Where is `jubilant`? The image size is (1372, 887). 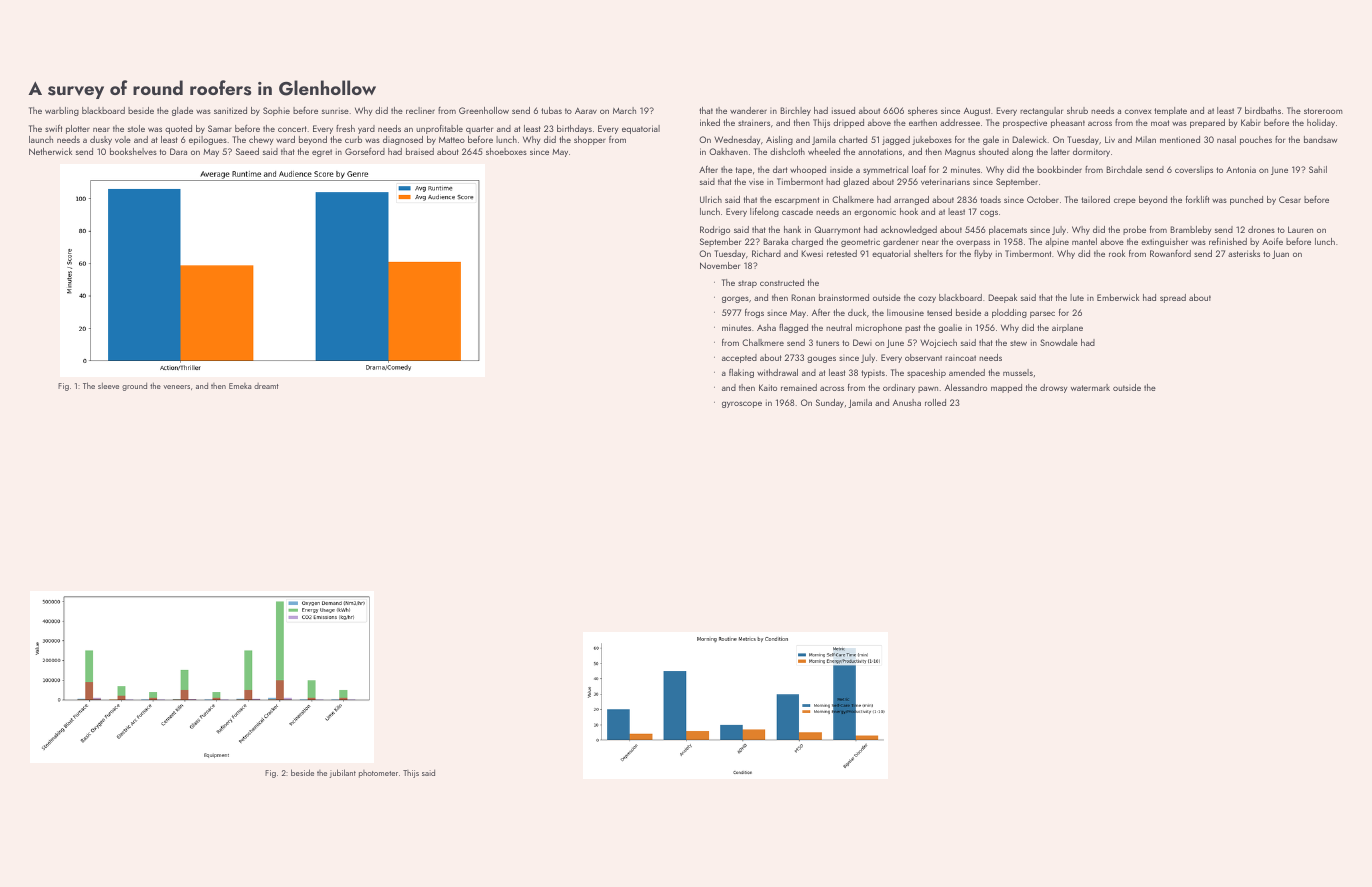 jubilant is located at coordinates (342, 773).
